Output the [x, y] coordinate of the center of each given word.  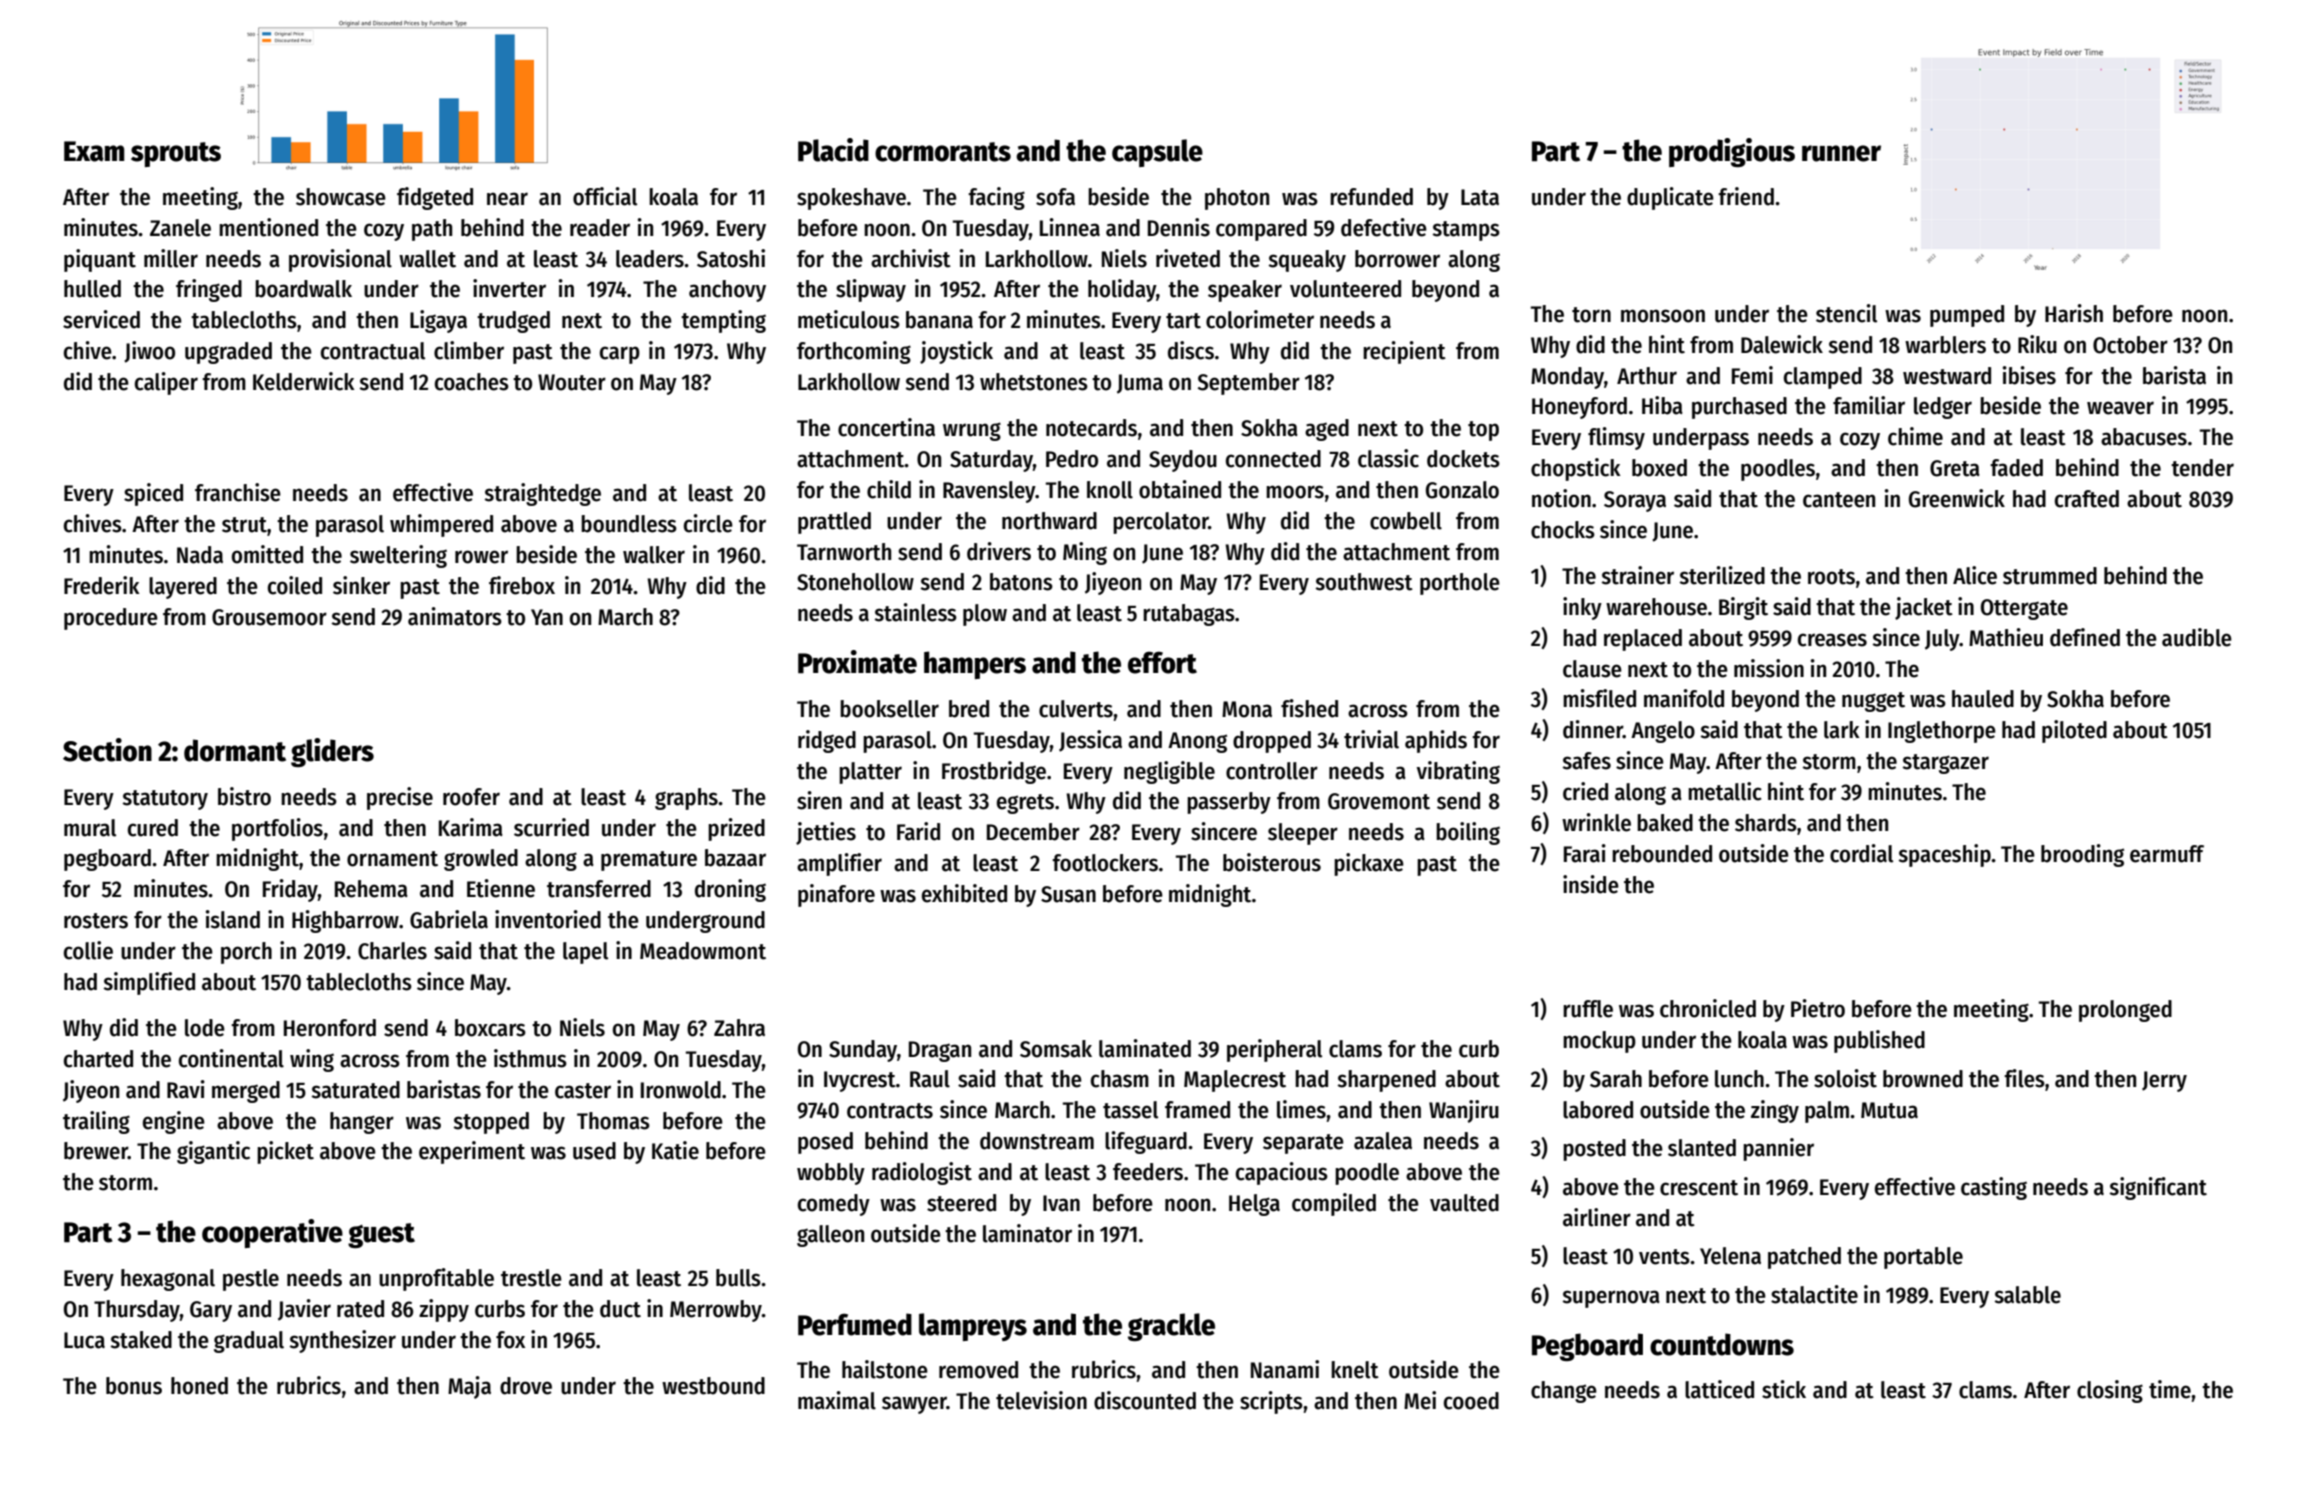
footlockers [1105, 863]
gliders [332, 752]
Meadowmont [703, 951]
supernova [1611, 1299]
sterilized [1722, 575]
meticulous [849, 319]
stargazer [1945, 764]
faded [2016, 468]
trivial [1371, 739]
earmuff [2167, 854]
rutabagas [1189, 615]
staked [141, 1340]
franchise [238, 492]
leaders [650, 259]
